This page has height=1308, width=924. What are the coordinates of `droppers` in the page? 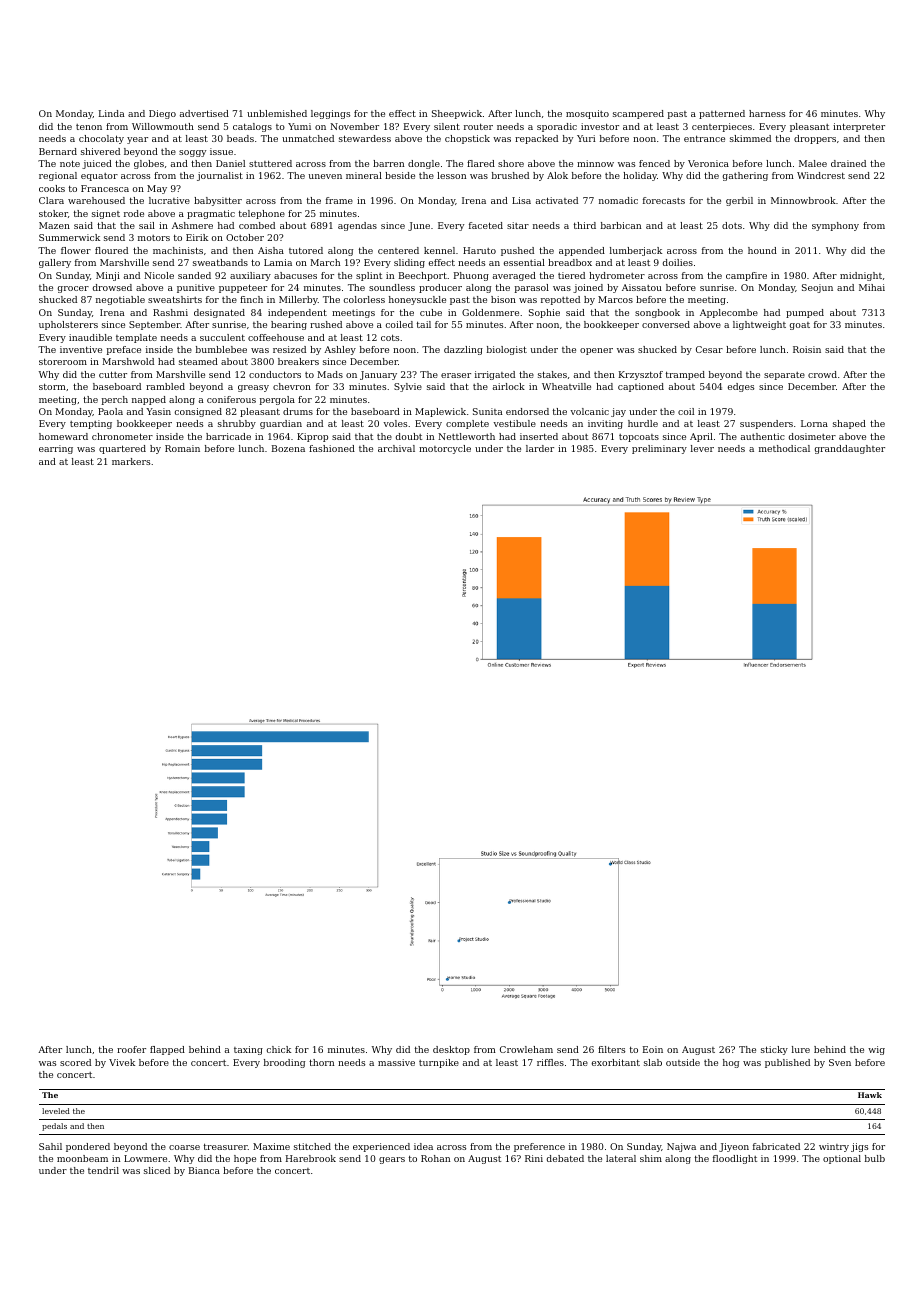 It's located at (815, 139).
